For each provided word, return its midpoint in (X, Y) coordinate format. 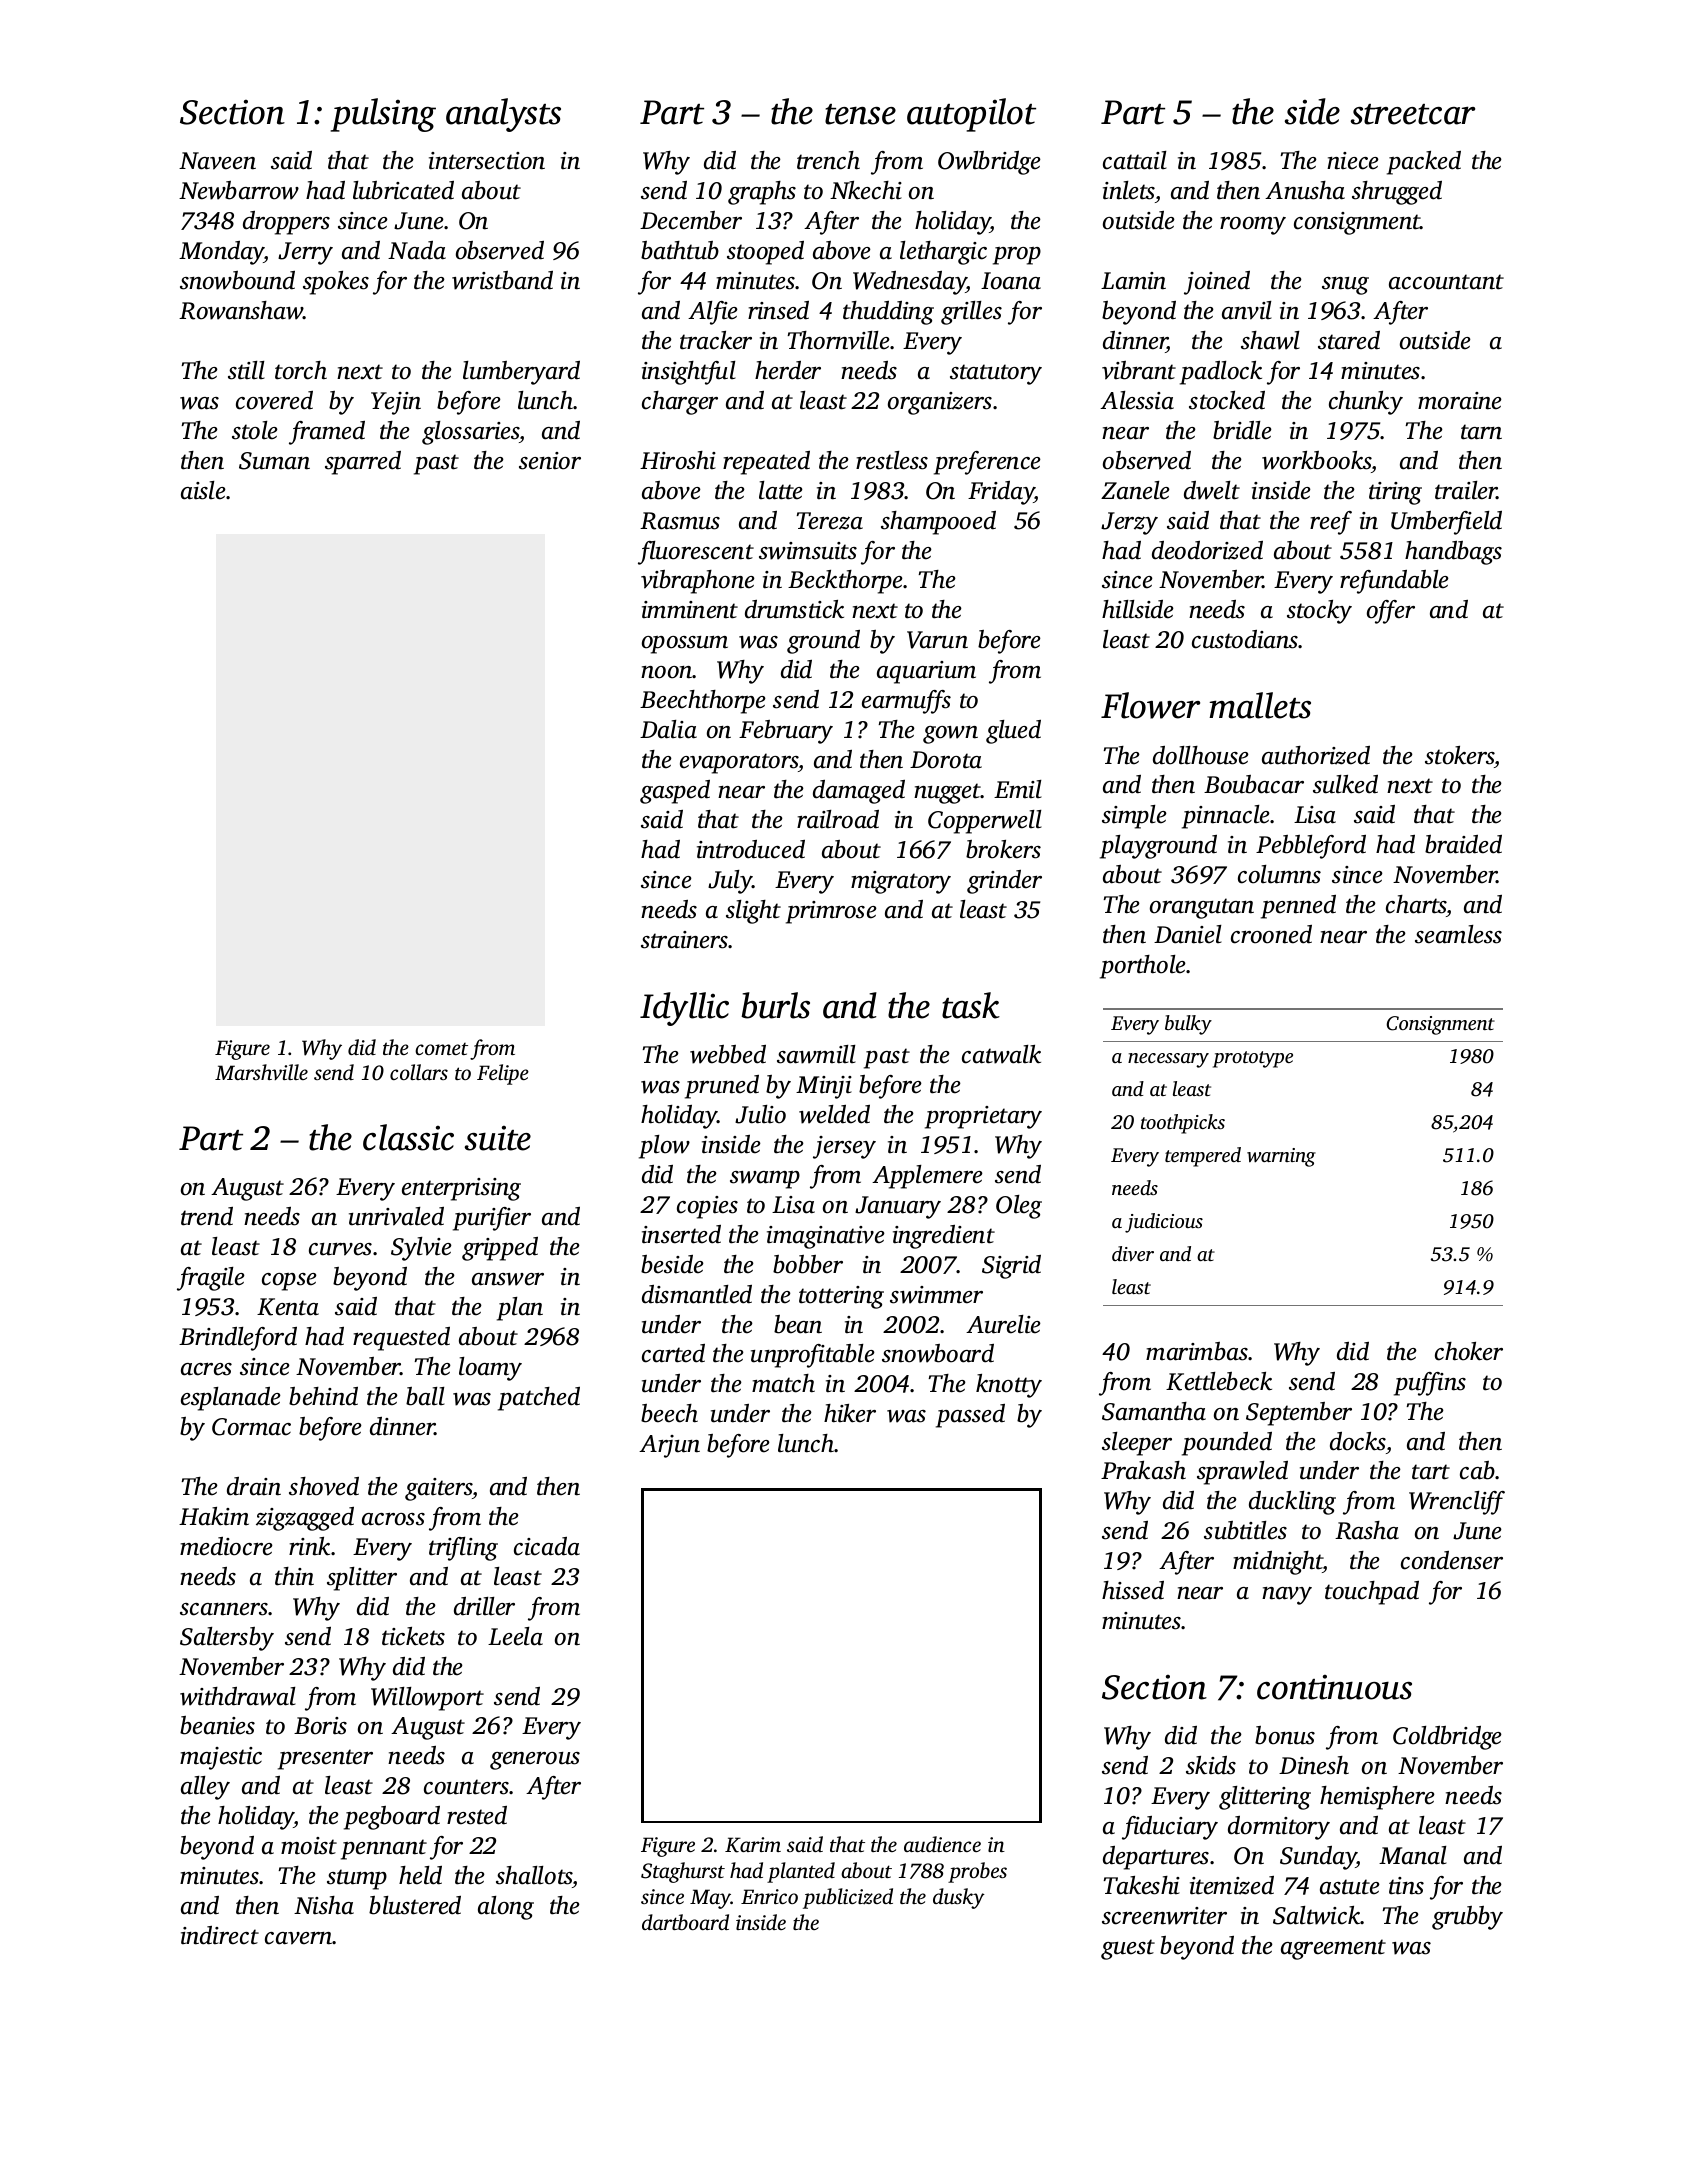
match (783, 1383)
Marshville (261, 1072)
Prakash (1143, 1470)
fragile (211, 1279)
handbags (1453, 553)
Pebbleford (1311, 847)
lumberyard (521, 373)
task (971, 1005)
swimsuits (808, 551)
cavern (299, 1938)
